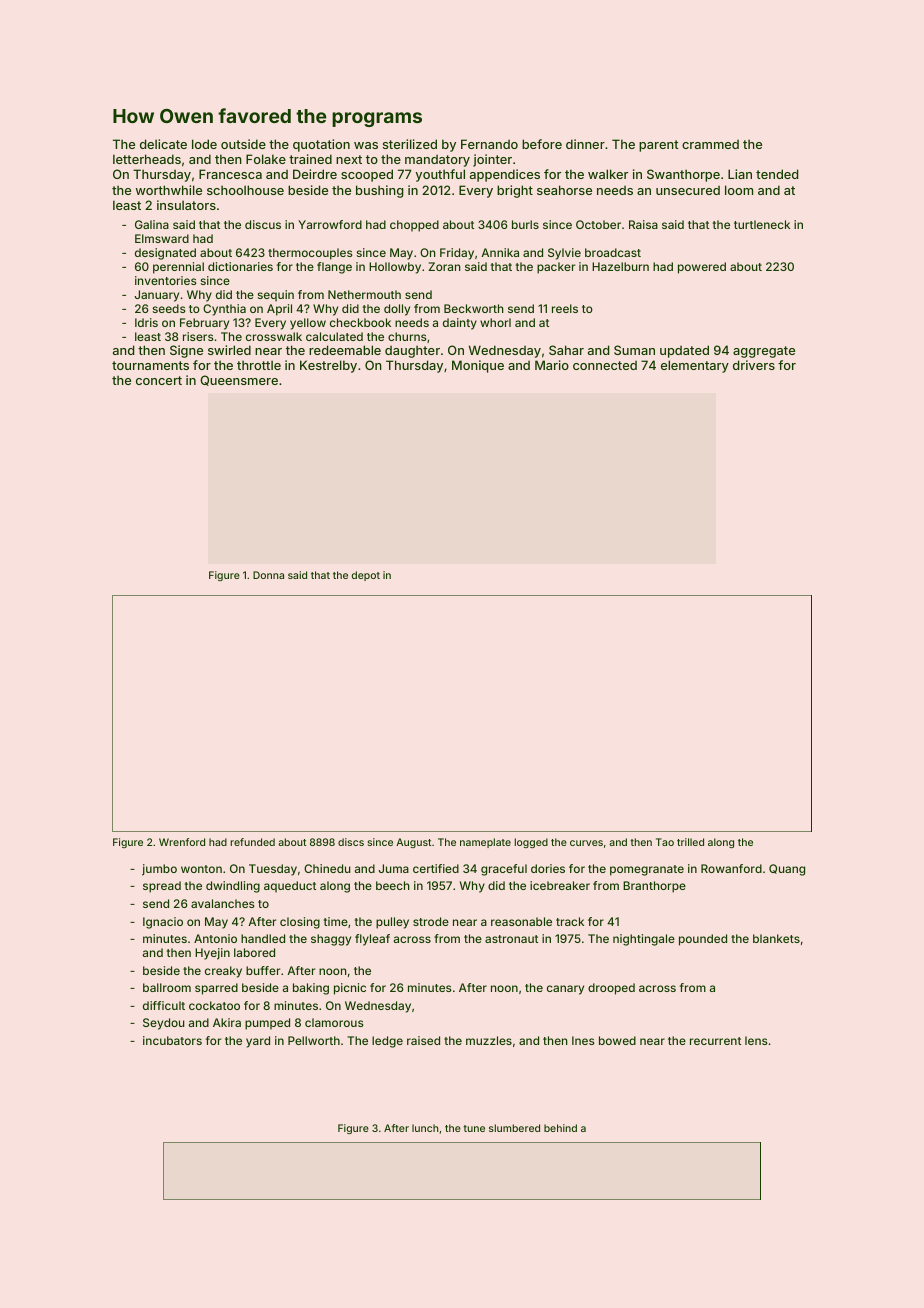 This page has width=924, height=1308. I want to click on trilled, so click(690, 842).
